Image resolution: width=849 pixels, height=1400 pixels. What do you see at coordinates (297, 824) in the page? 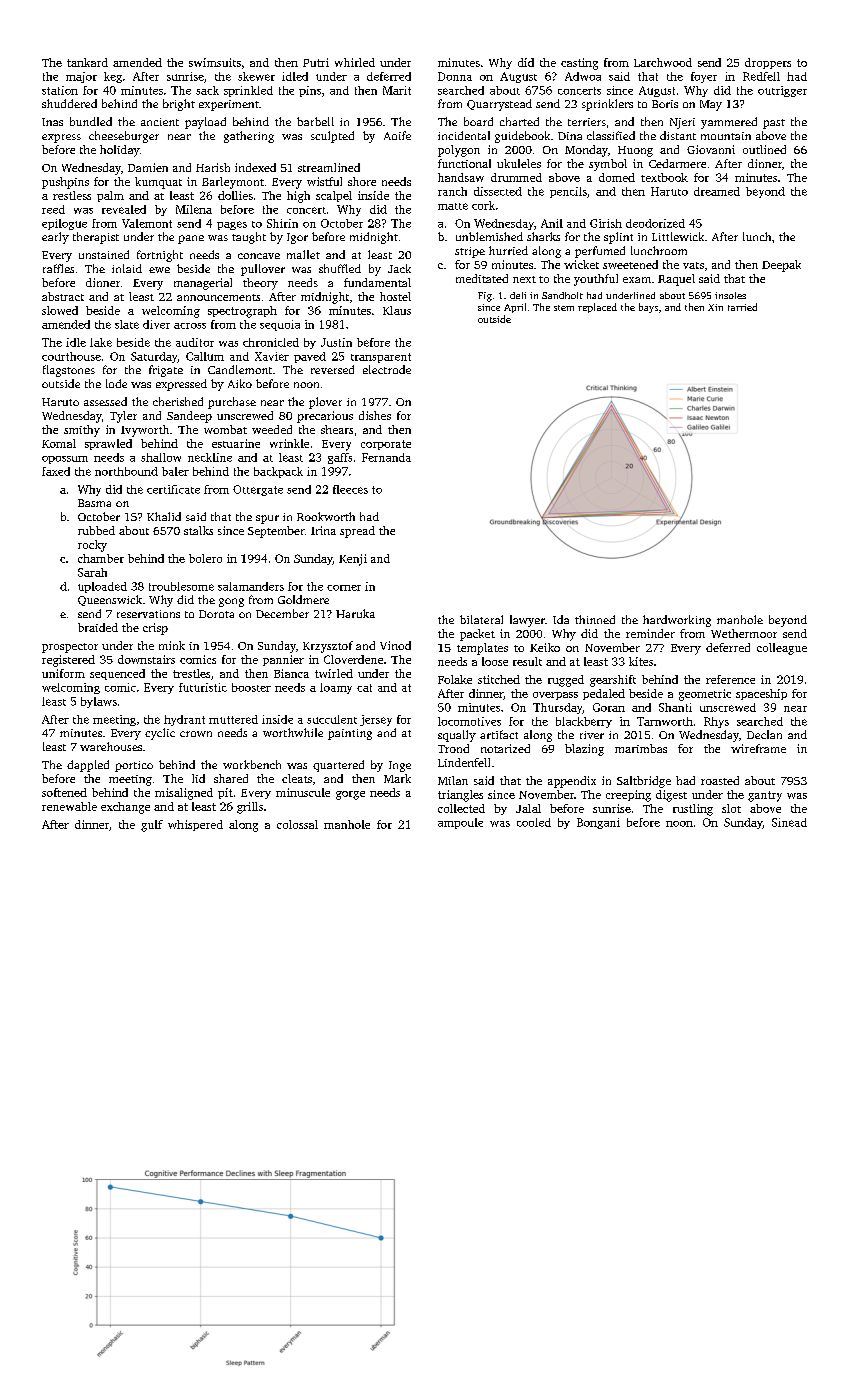
I see `colossal` at bounding box center [297, 824].
